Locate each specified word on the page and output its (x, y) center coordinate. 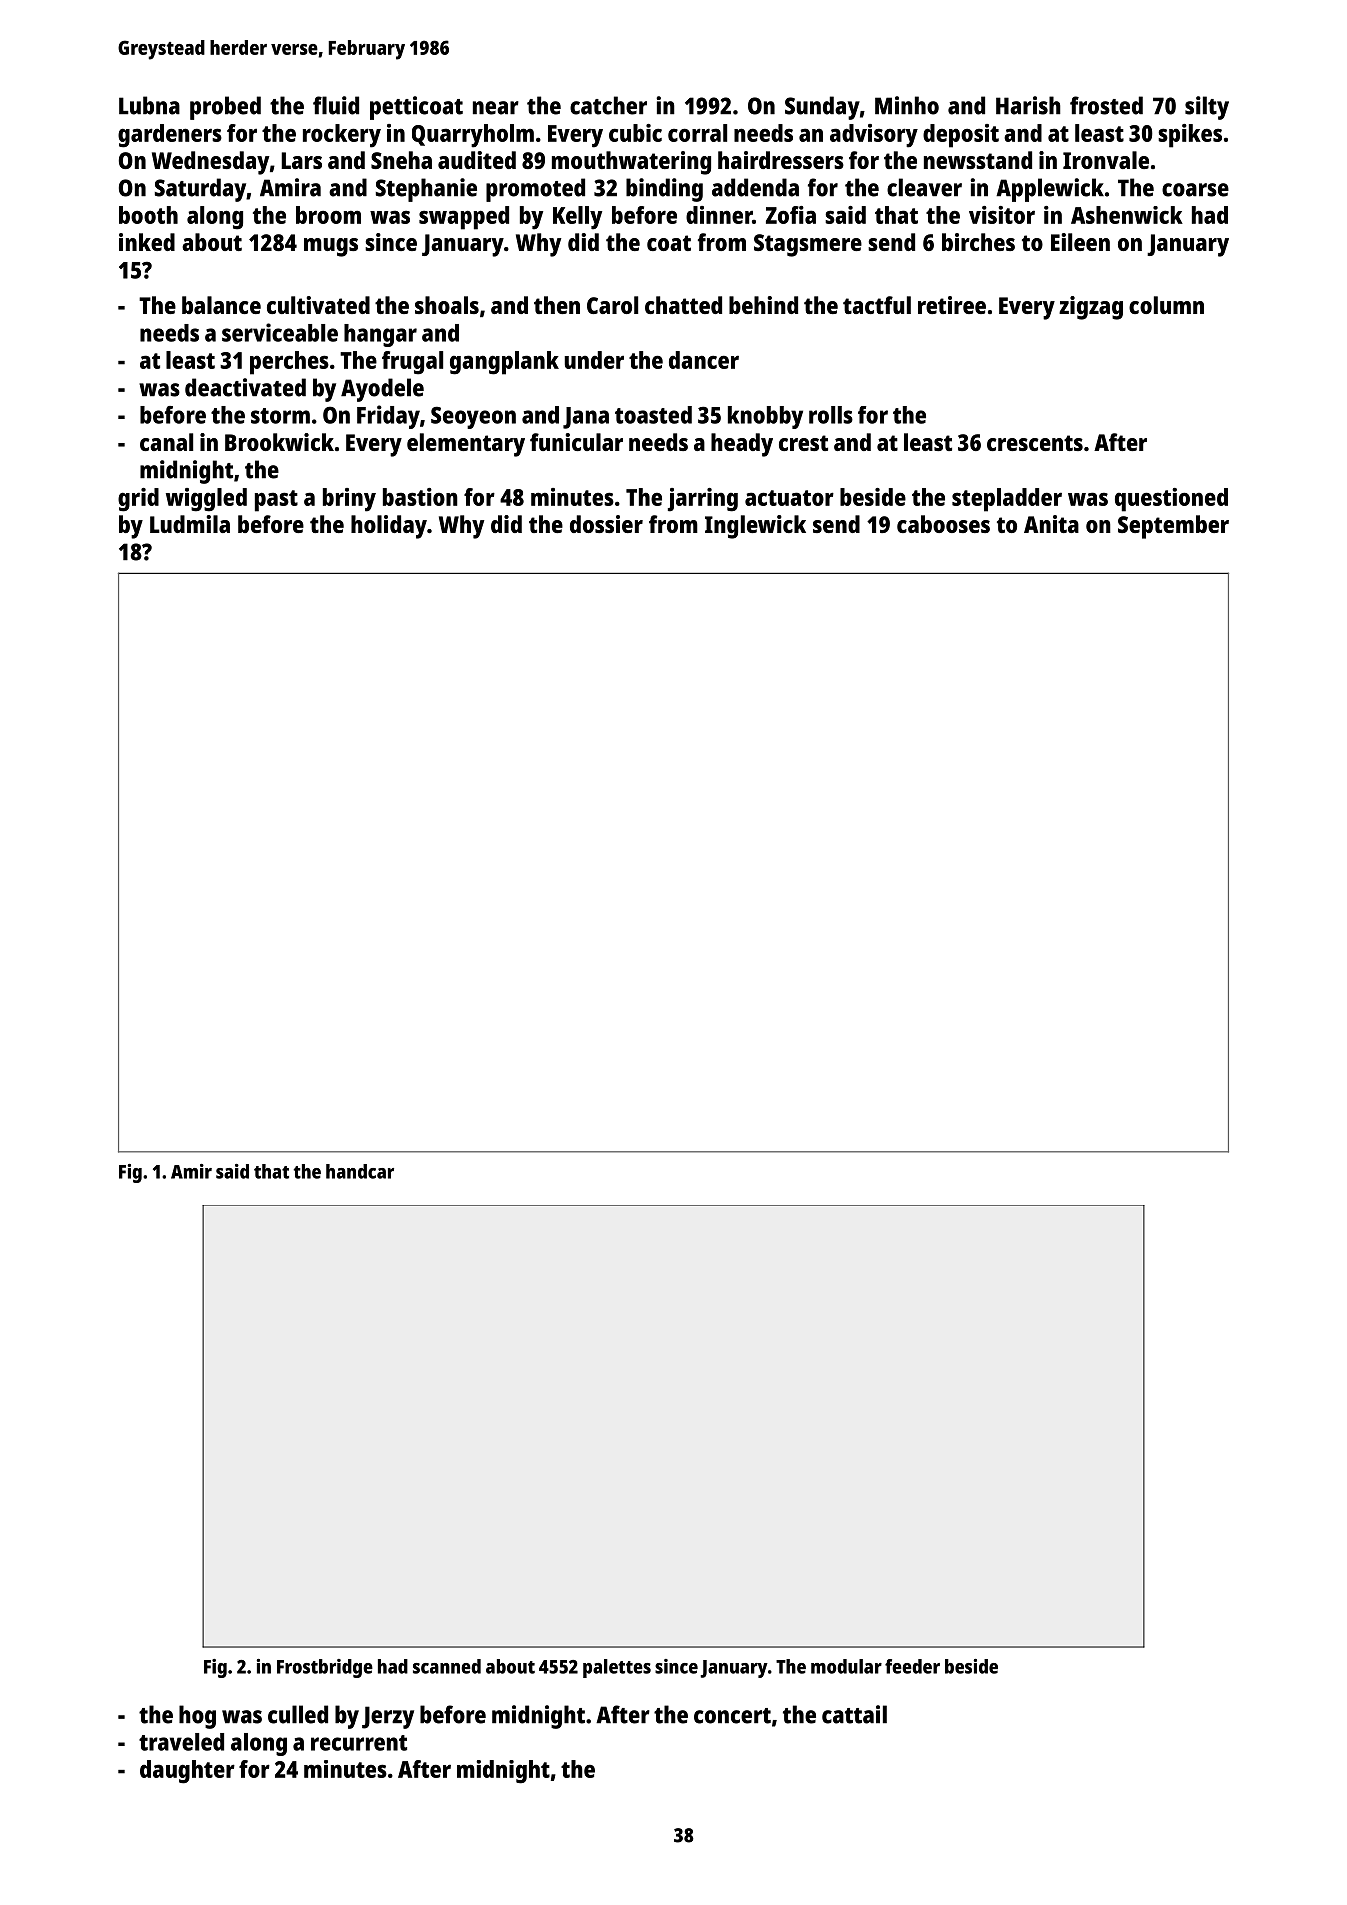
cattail (854, 1714)
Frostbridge (325, 1668)
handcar (360, 1171)
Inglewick (755, 527)
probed (225, 108)
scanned (447, 1666)
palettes (617, 1668)
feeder (912, 1666)
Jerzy (388, 1717)
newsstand (978, 160)
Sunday (822, 108)
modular (846, 1666)
